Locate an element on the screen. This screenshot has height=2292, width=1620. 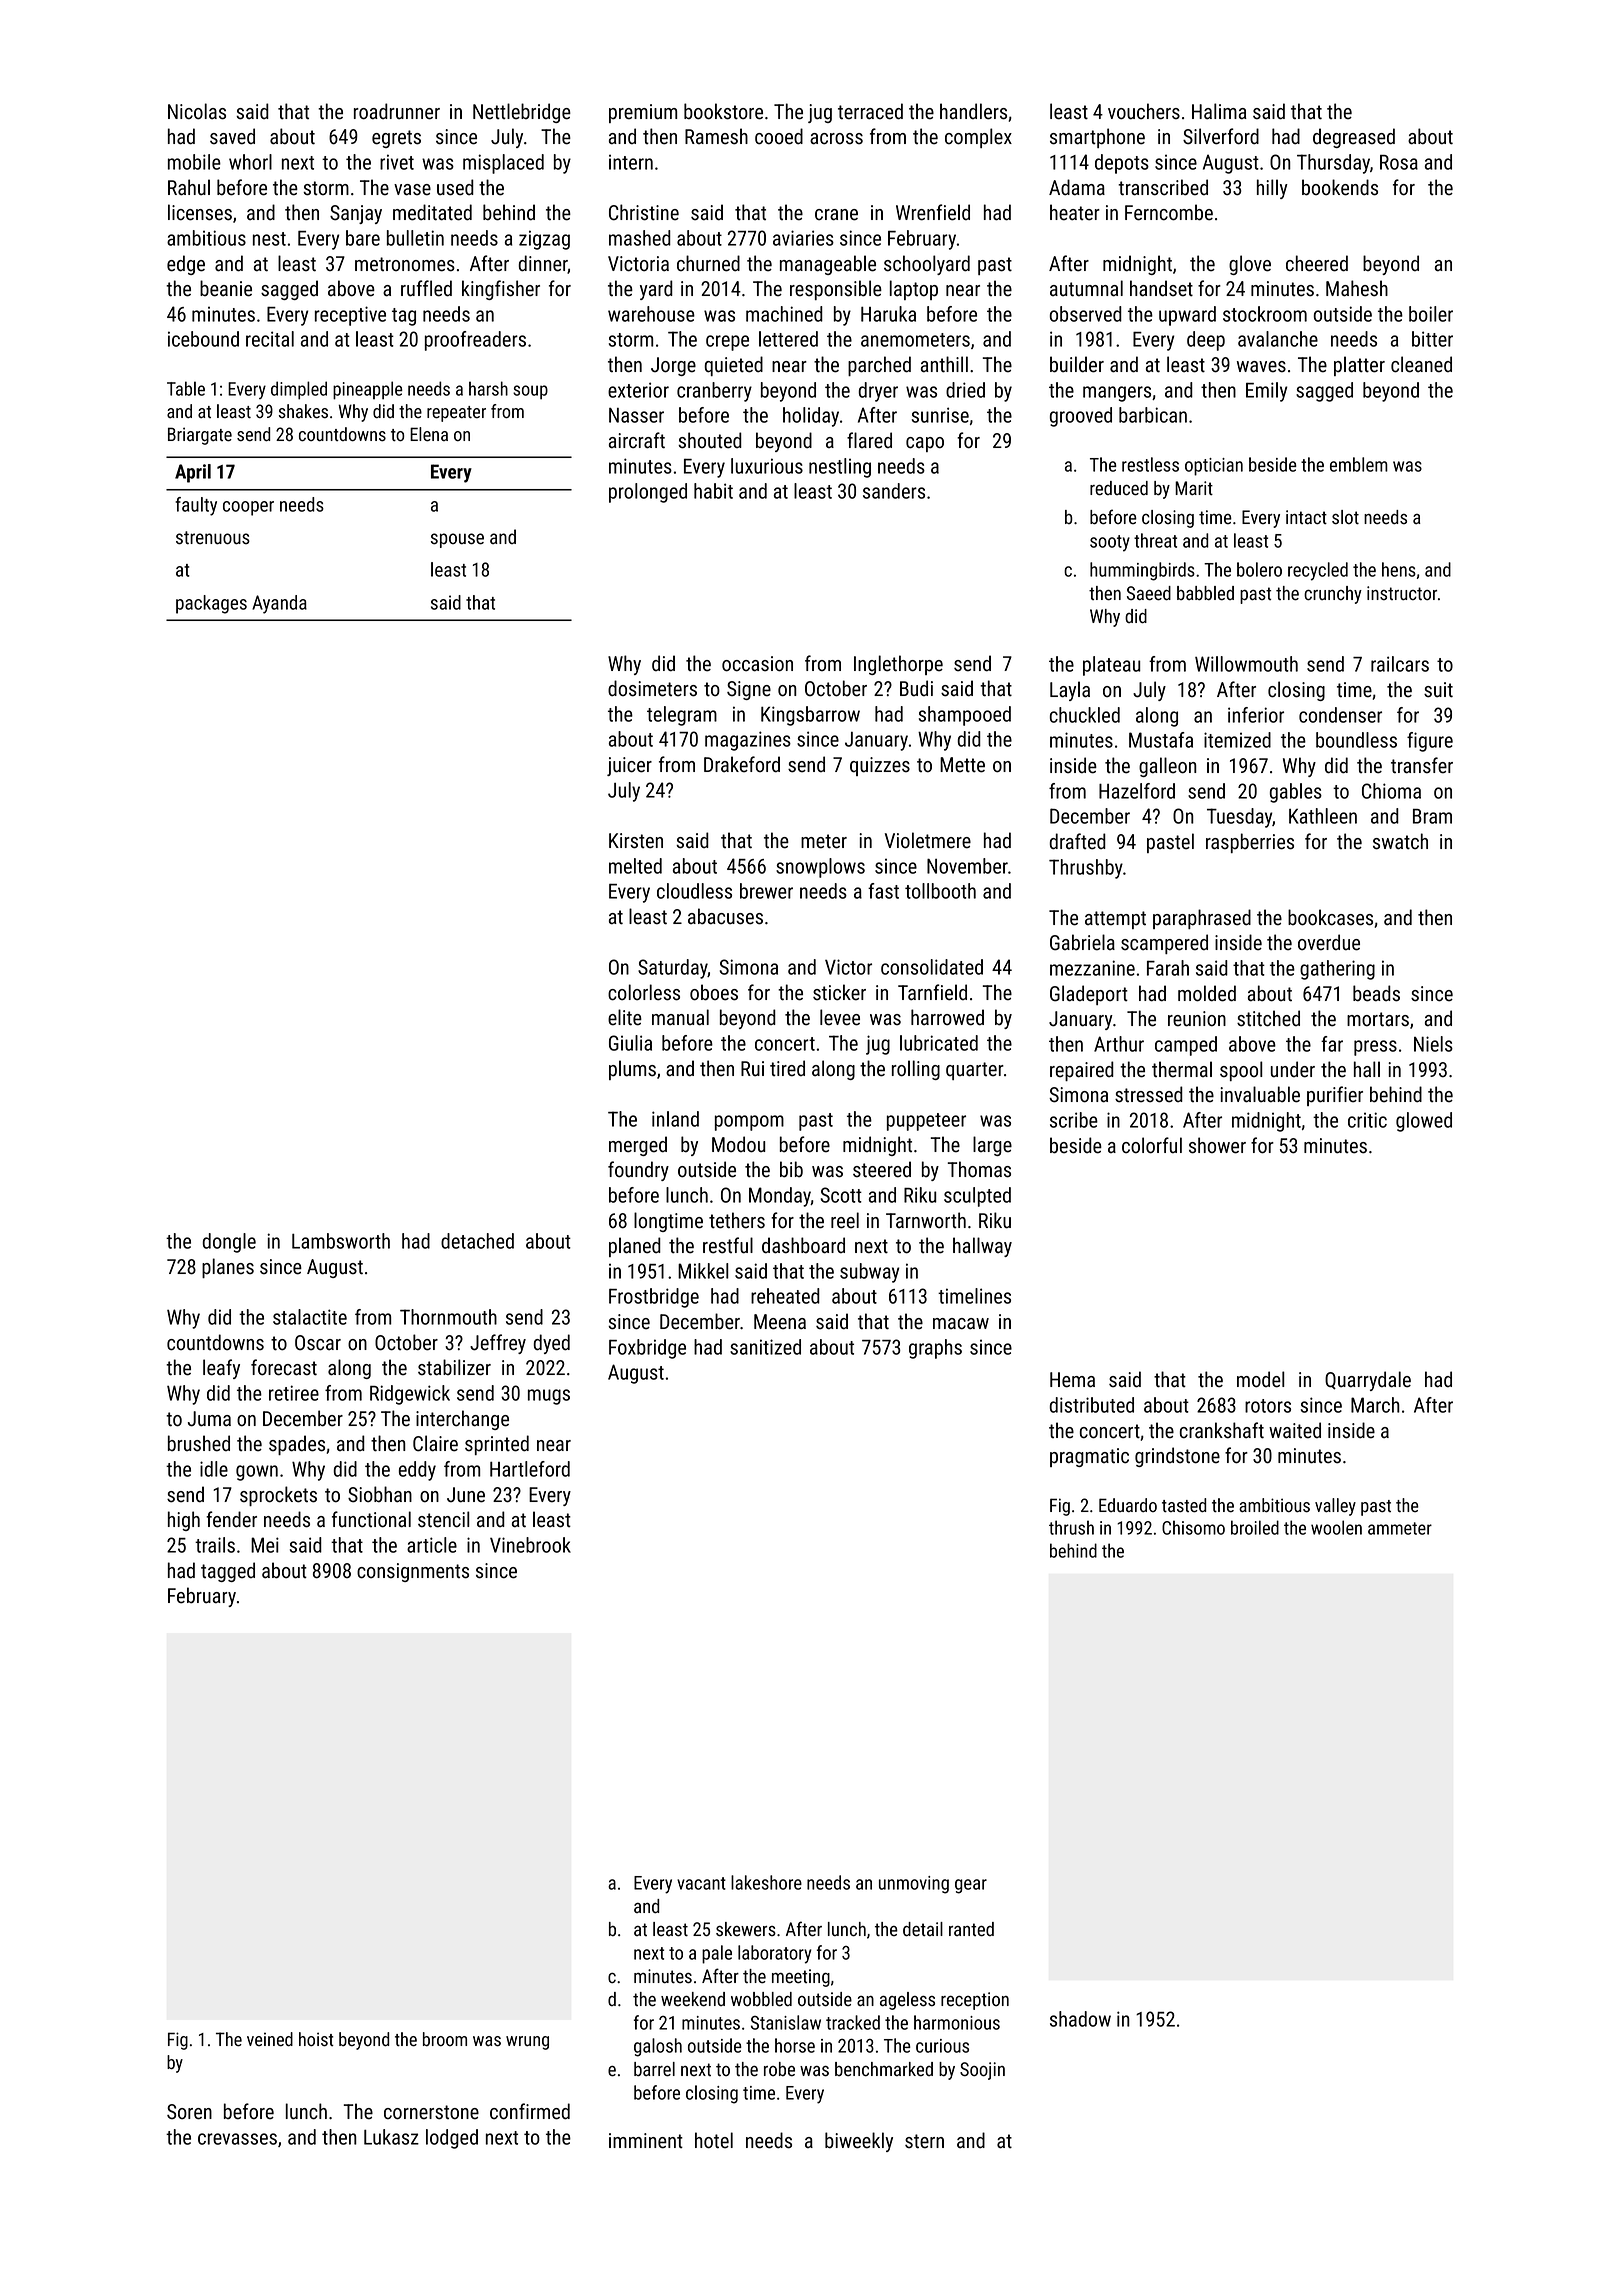
hoist is located at coordinates (316, 2039).
